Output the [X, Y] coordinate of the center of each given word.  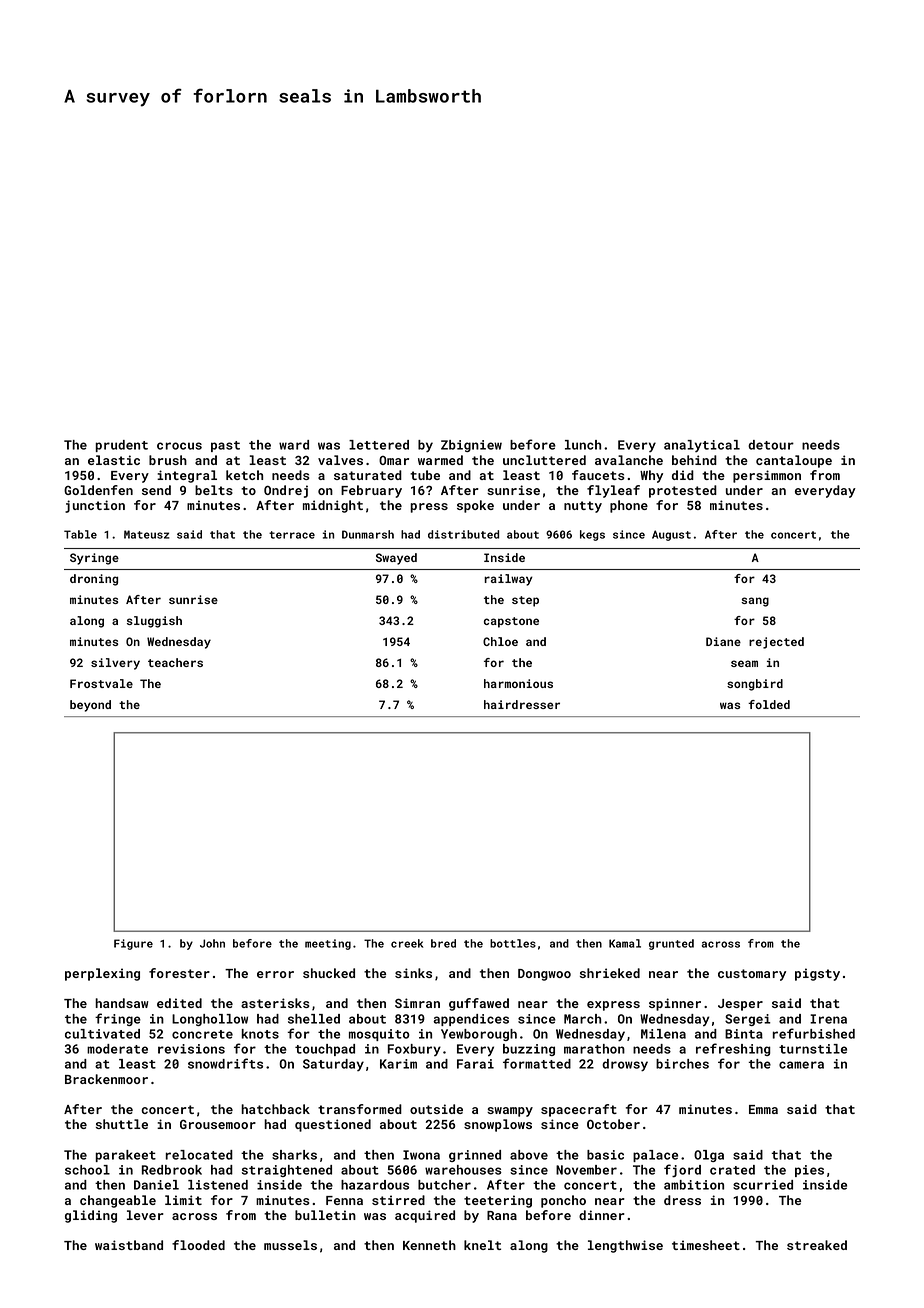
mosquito [379, 1035]
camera [801, 1065]
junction [95, 506]
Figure [133, 944]
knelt [482, 1245]
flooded [198, 1245]
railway [508, 580]
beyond [90, 706]
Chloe [500, 641]
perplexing [102, 974]
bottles [513, 943]
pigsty [817, 974]
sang [755, 602]
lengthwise [625, 1246]
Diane [723, 641]
